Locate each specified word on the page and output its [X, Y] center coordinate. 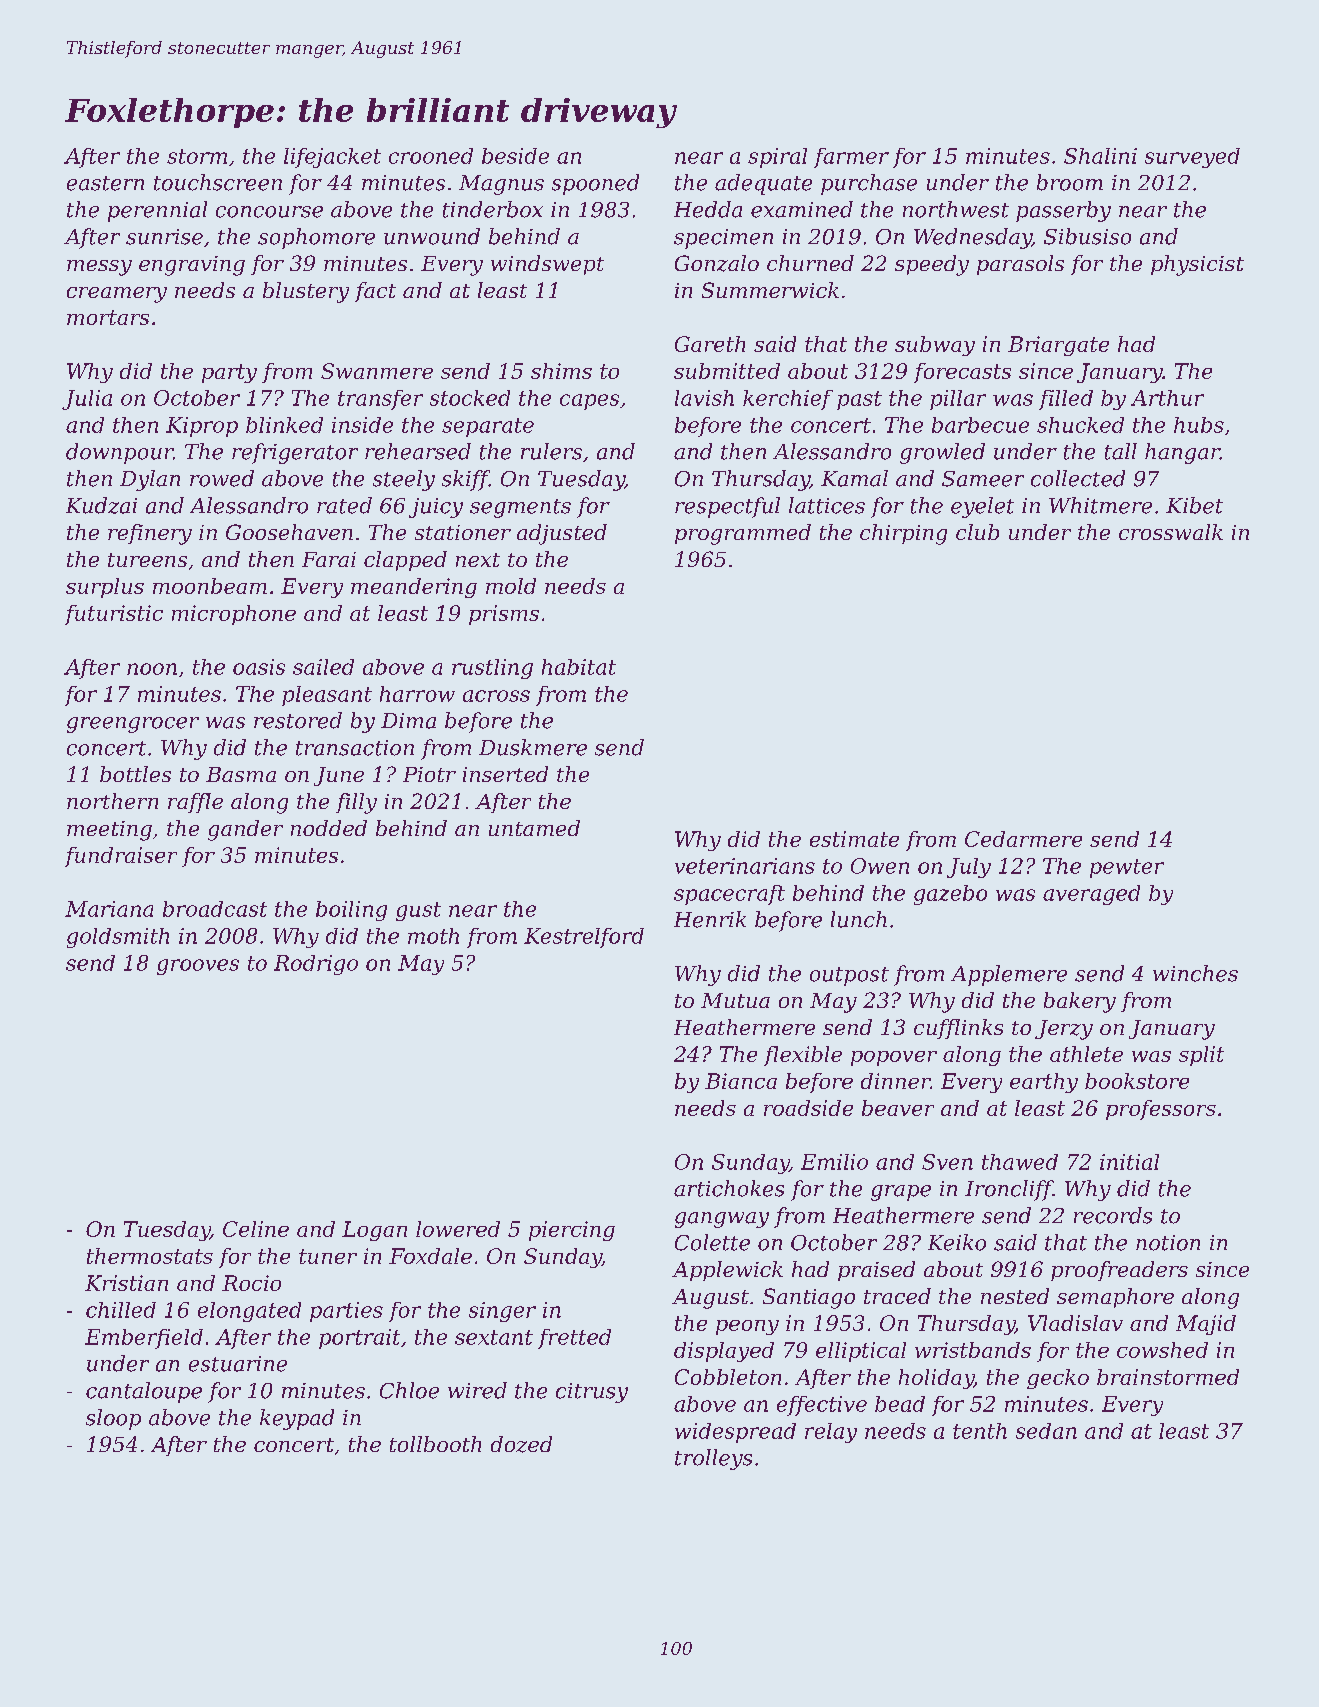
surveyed [1192, 158]
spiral [777, 158]
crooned [431, 156]
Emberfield [144, 1339]
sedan [1046, 1431]
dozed [521, 1444]
